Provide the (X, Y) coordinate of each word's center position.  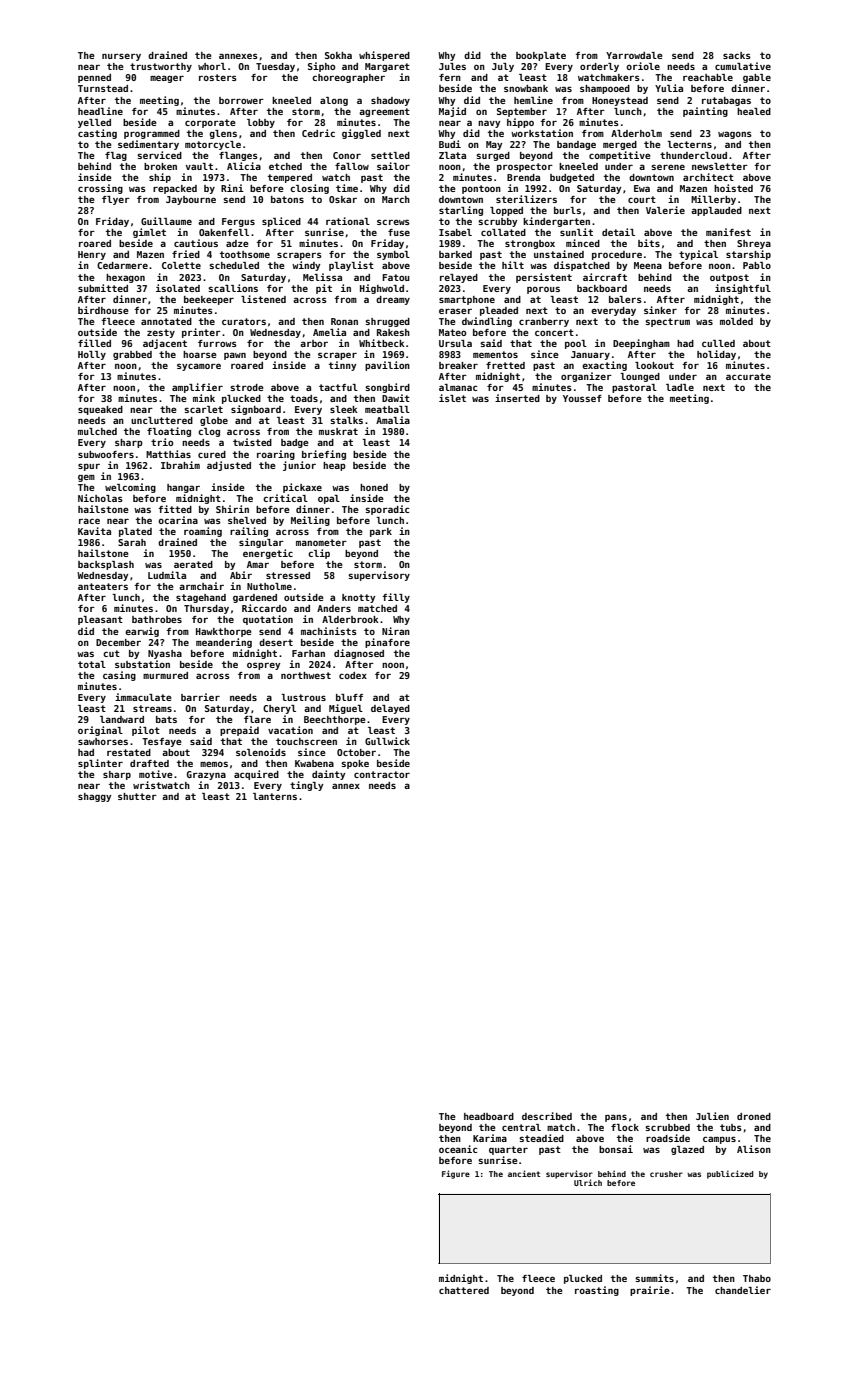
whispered (384, 56)
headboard (489, 1116)
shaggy (94, 797)
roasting (597, 1291)
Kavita (94, 531)
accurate (748, 376)
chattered (464, 1290)
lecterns (689, 144)
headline (100, 111)
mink (204, 398)
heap (334, 466)
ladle (680, 387)
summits (654, 1278)
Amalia (393, 420)
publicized (730, 1174)
